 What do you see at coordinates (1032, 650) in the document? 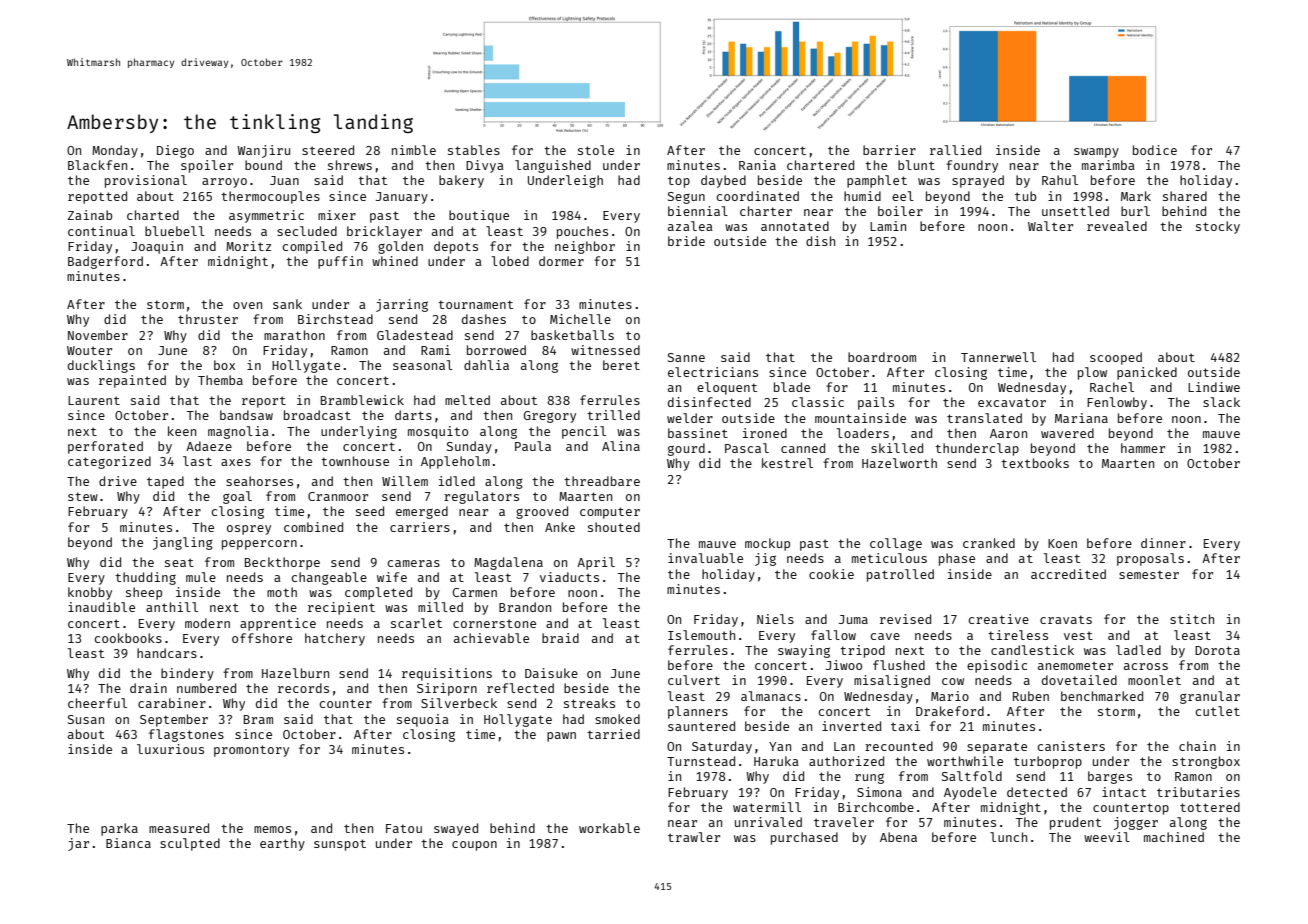
I see `candlestick` at bounding box center [1032, 650].
